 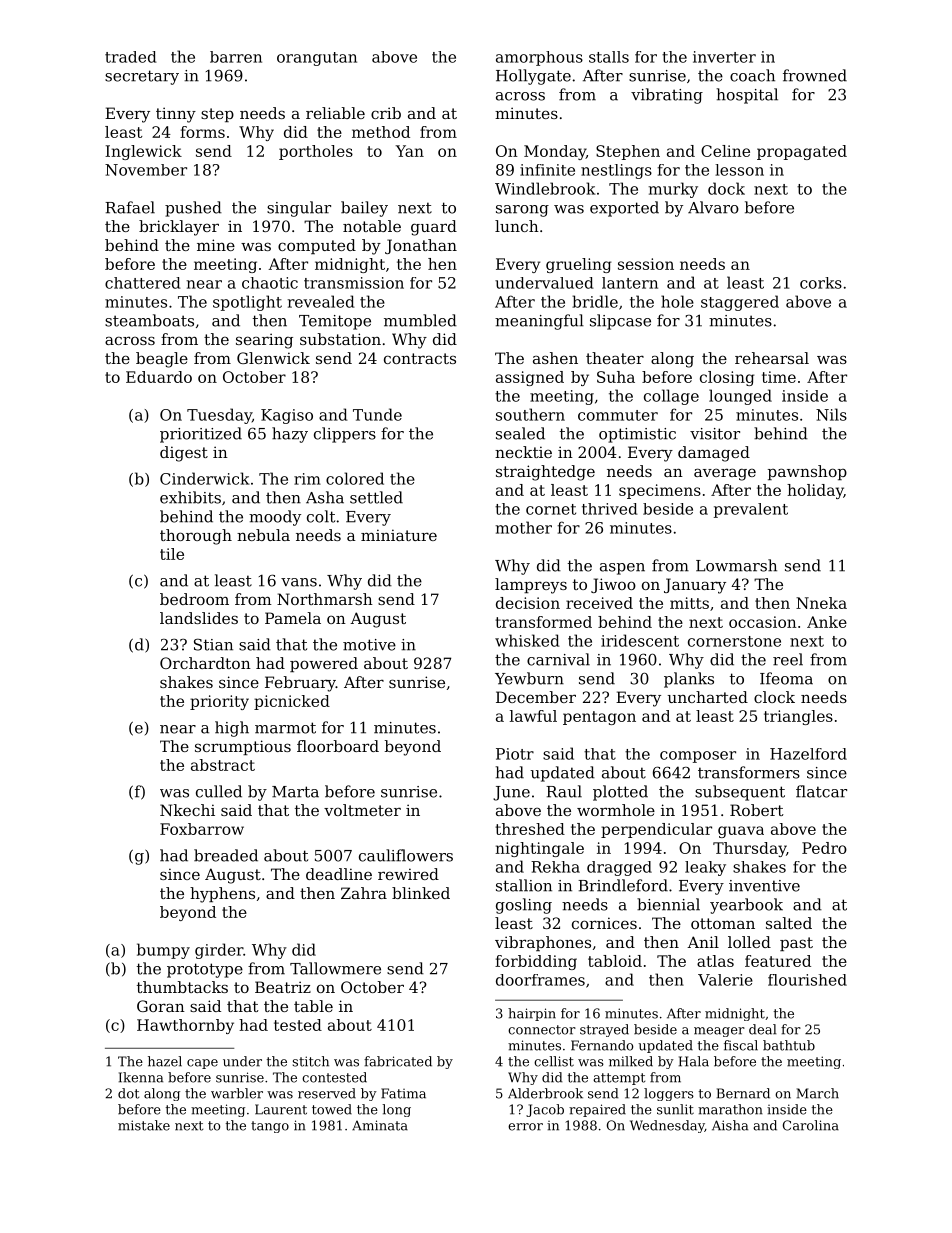 What do you see at coordinates (202, 1064) in the screenshot?
I see `cape` at bounding box center [202, 1064].
